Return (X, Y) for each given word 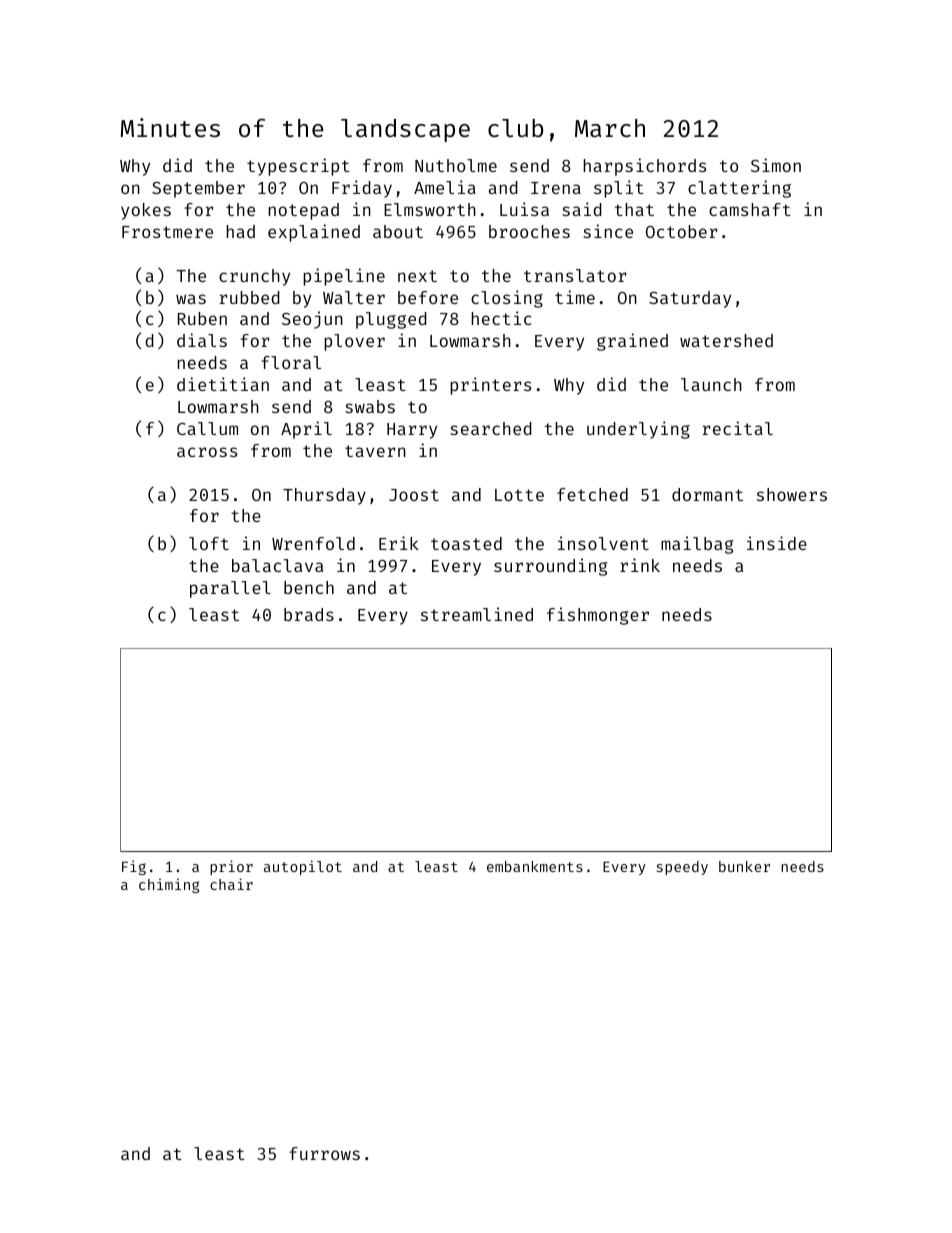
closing (507, 299)
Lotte (519, 495)
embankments (535, 866)
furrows (325, 1153)
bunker (744, 866)
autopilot (303, 867)
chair (231, 884)
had (240, 231)
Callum (207, 428)
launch (711, 384)
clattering (739, 189)
